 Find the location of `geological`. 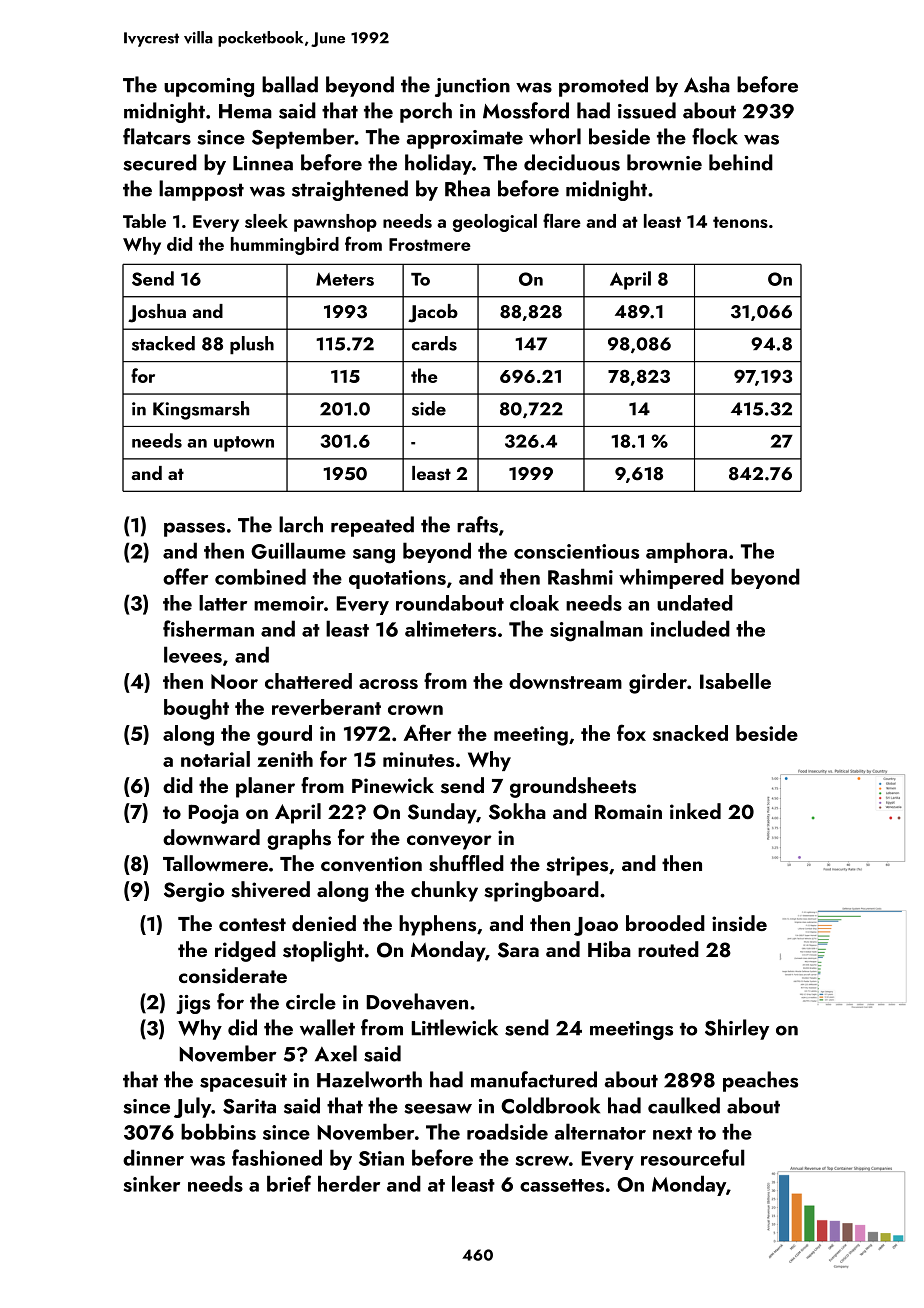

geological is located at coordinates (495, 223).
